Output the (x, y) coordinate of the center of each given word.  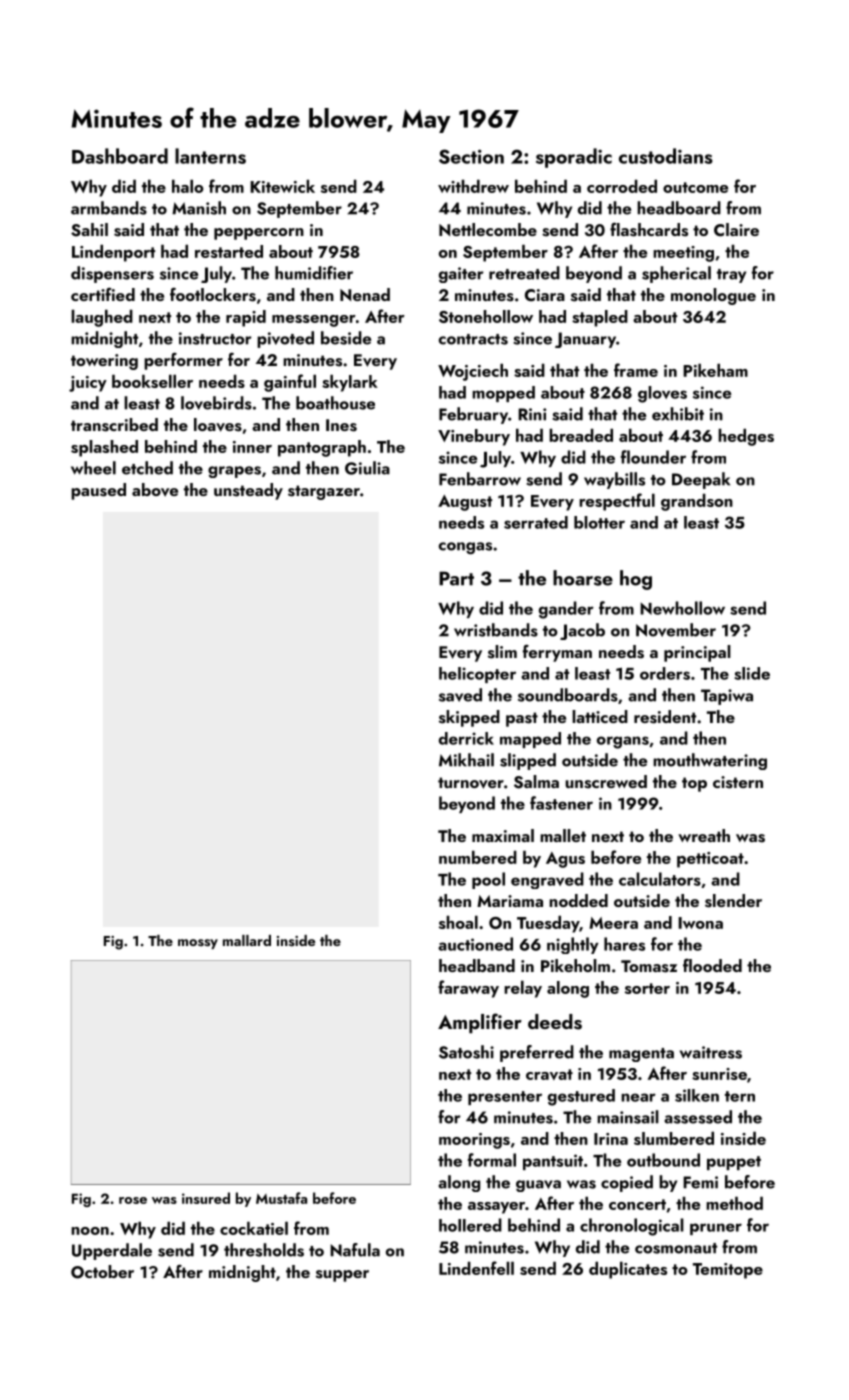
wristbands (496, 630)
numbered (478, 857)
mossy (198, 944)
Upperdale (112, 1251)
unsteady (248, 491)
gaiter (461, 275)
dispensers (112, 274)
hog (636, 580)
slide (752, 673)
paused (98, 491)
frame (636, 370)
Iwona (700, 923)
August (465, 503)
